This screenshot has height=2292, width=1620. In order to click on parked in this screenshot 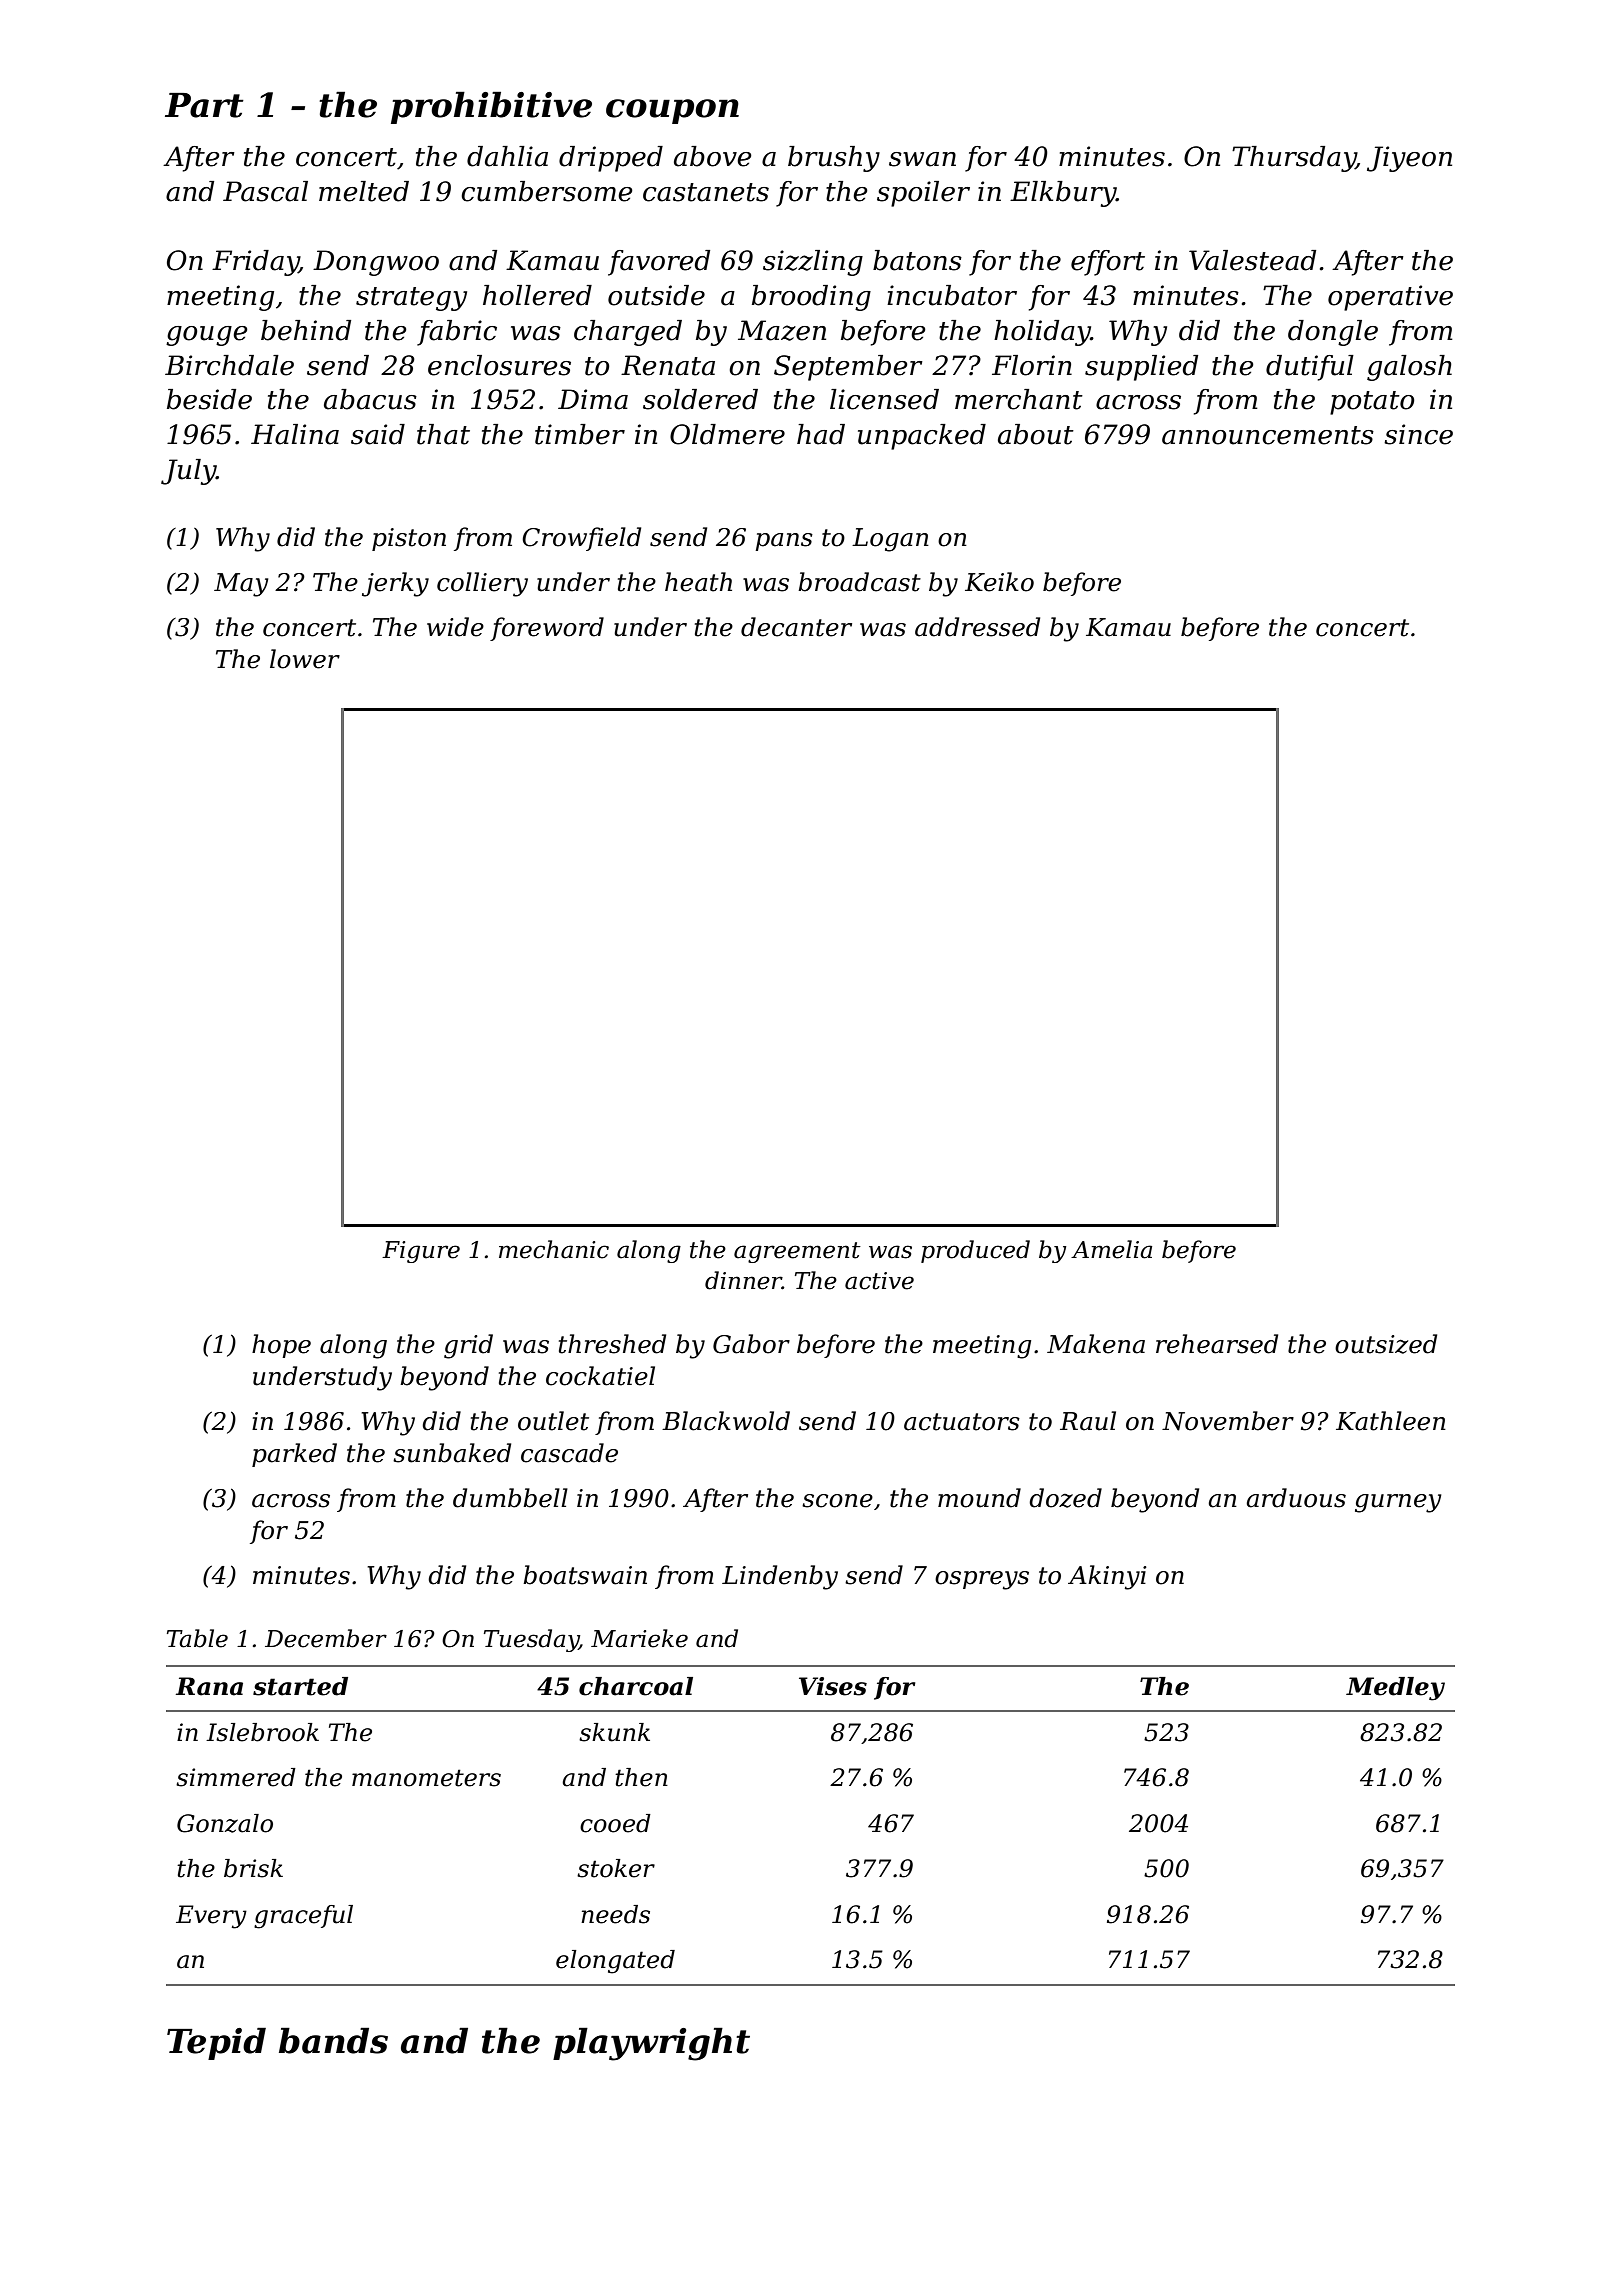, I will do `click(294, 1455)`.
